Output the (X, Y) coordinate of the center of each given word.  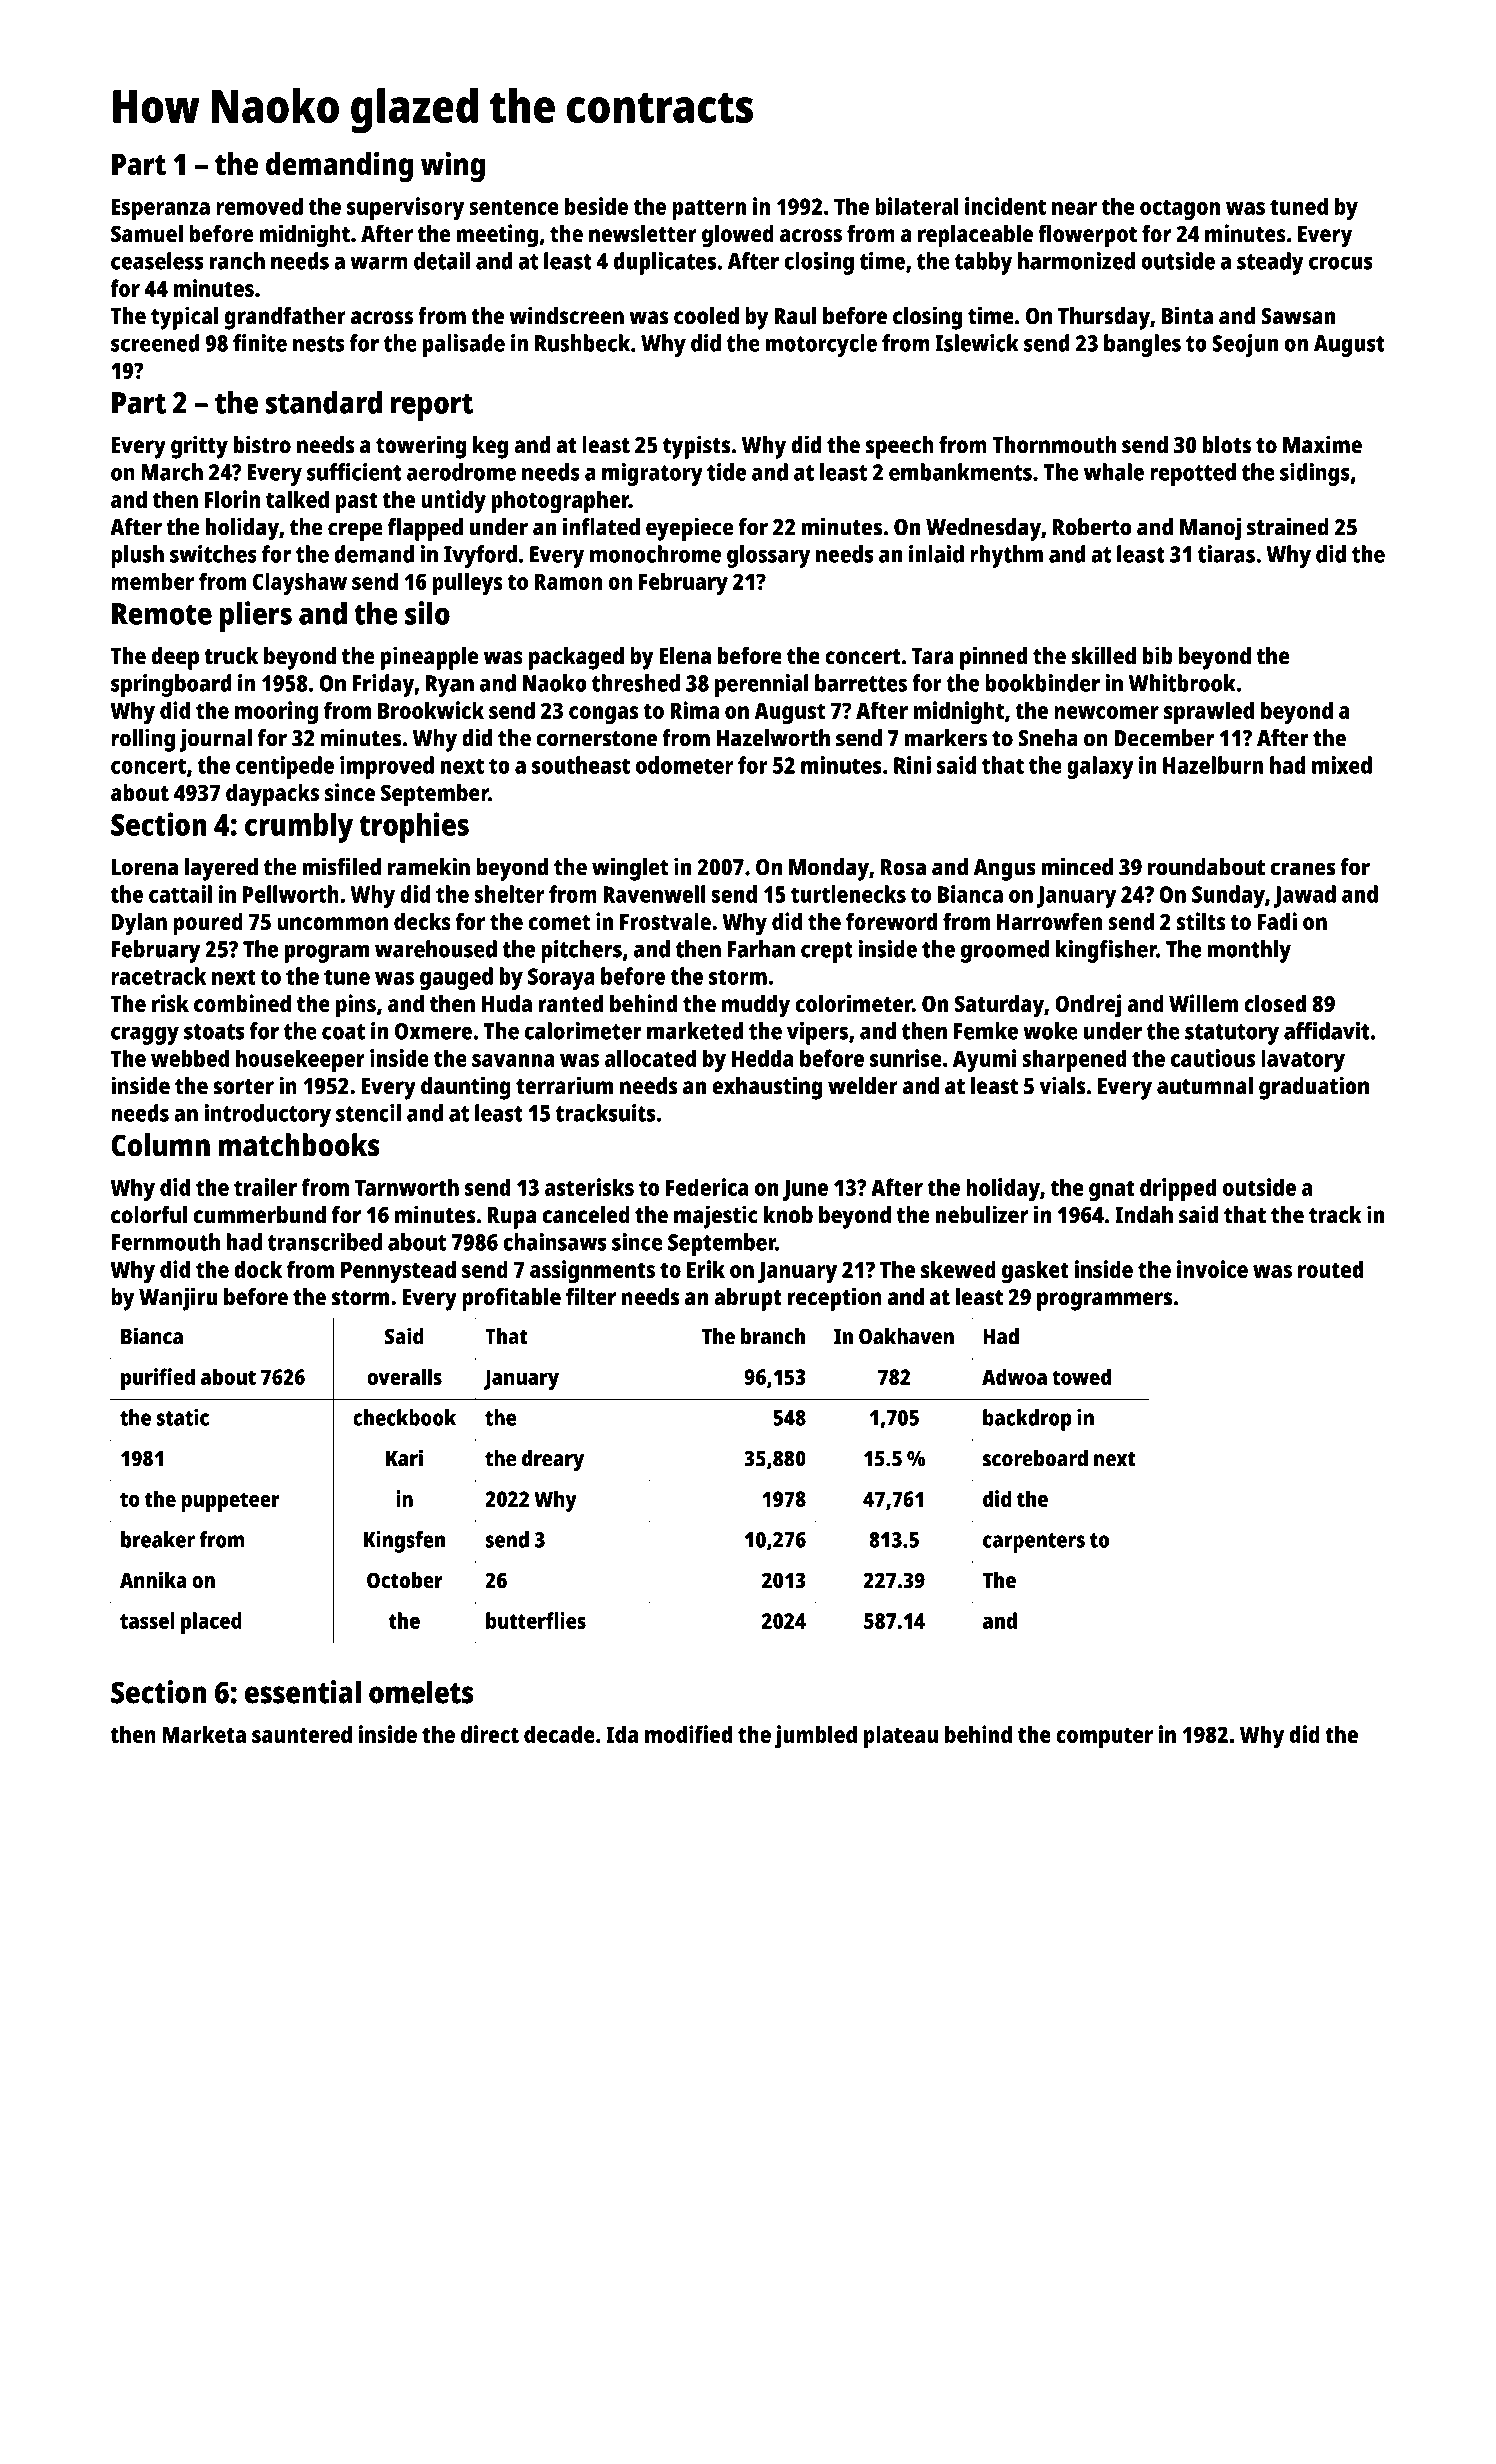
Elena (685, 656)
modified (689, 1734)
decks (422, 921)
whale (1114, 472)
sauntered (302, 1734)
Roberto (1092, 527)
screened (155, 343)
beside (596, 206)
